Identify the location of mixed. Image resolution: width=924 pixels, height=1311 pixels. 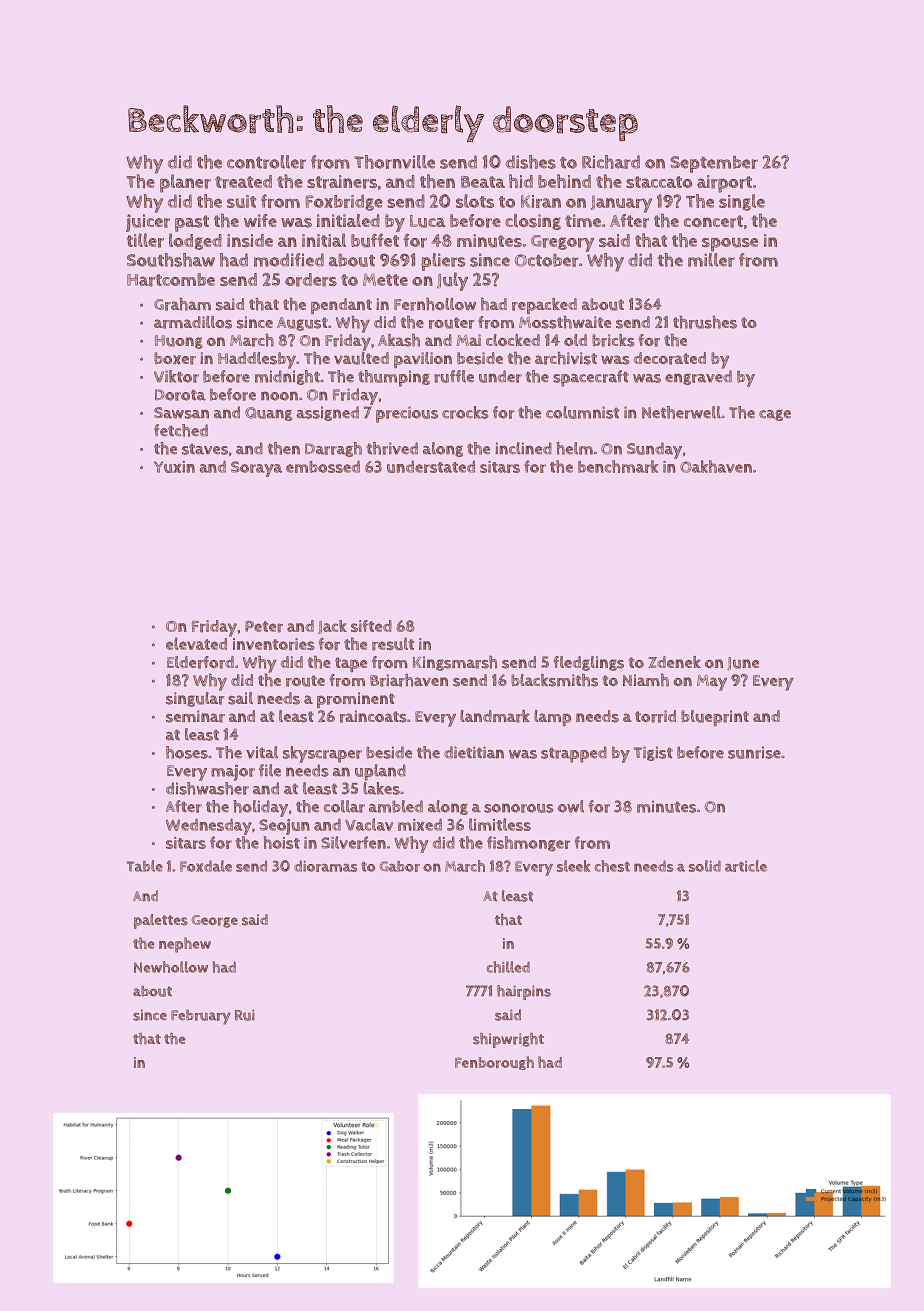
(420, 824).
